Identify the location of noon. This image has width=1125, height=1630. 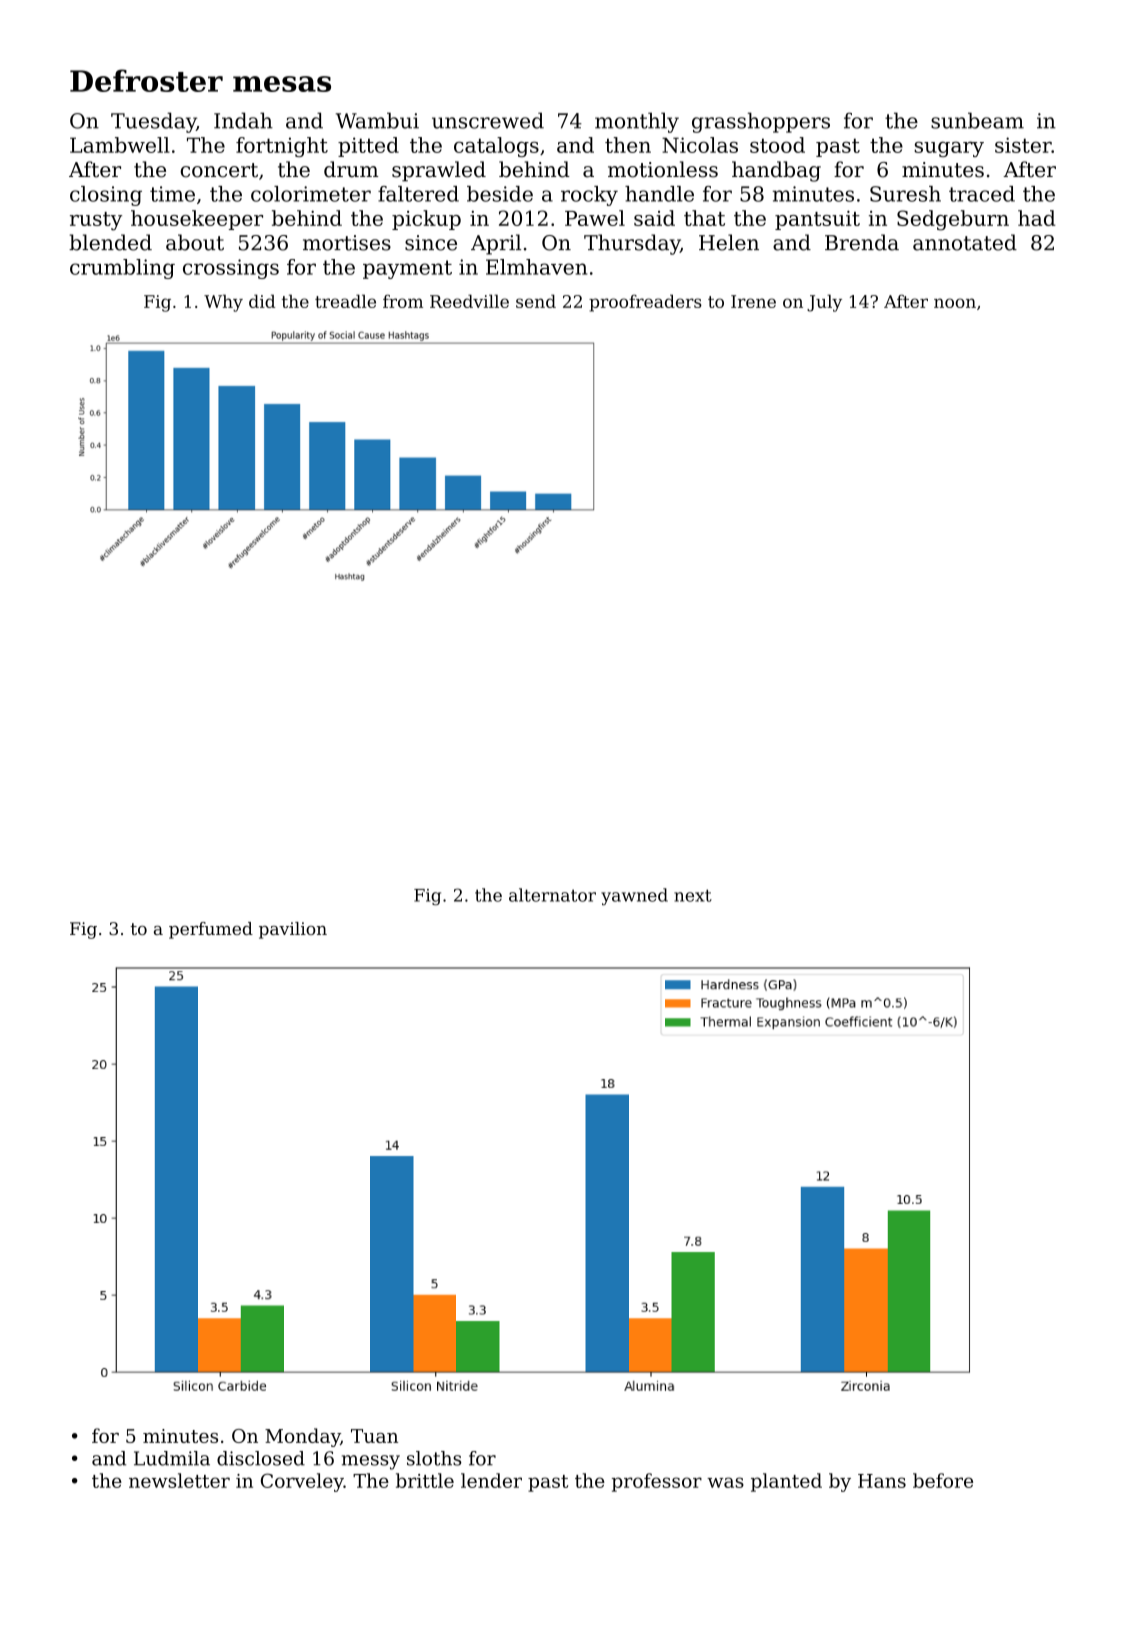
(955, 303).
